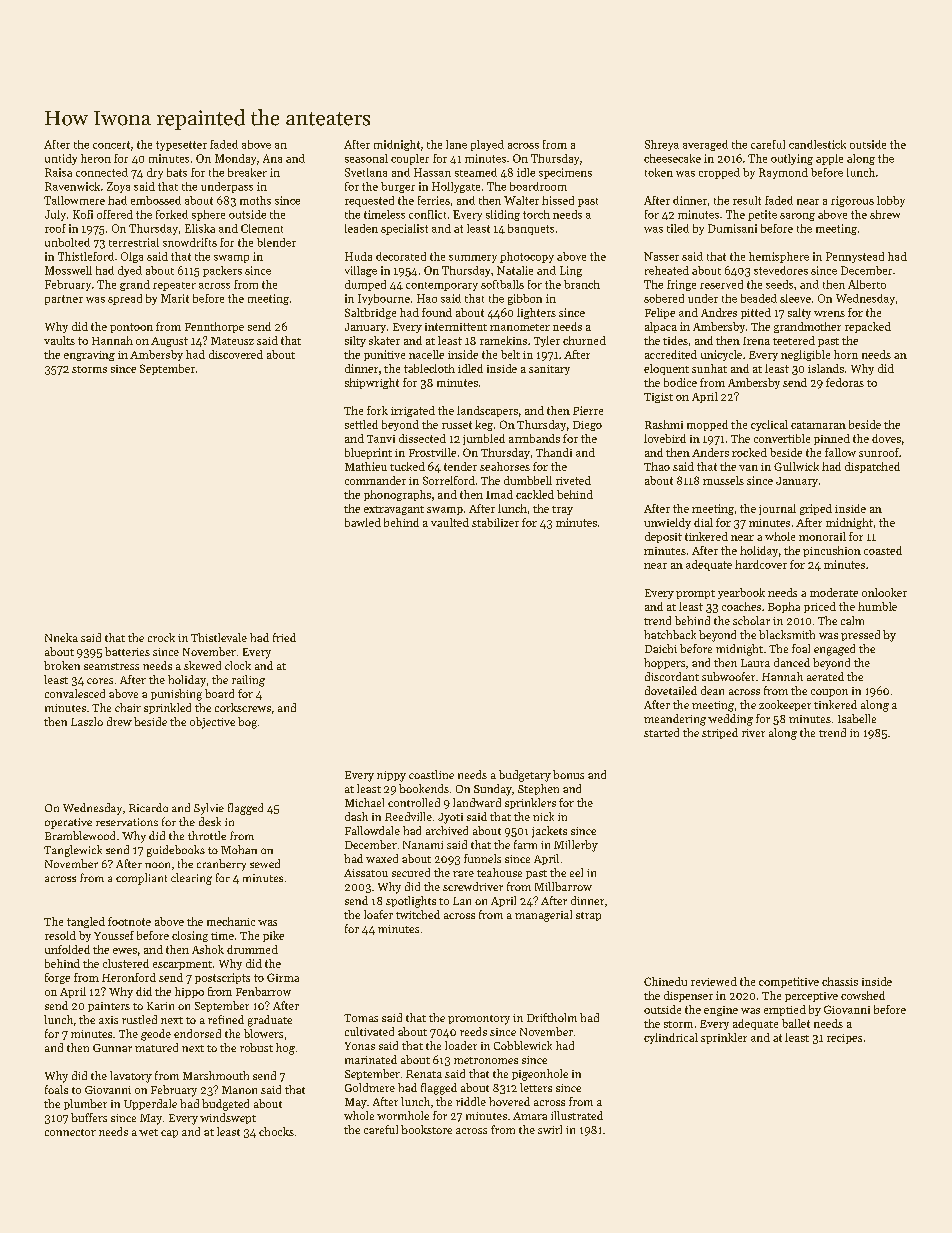  Describe the element at coordinates (473, 1031) in the screenshot. I see `reeds` at that location.
